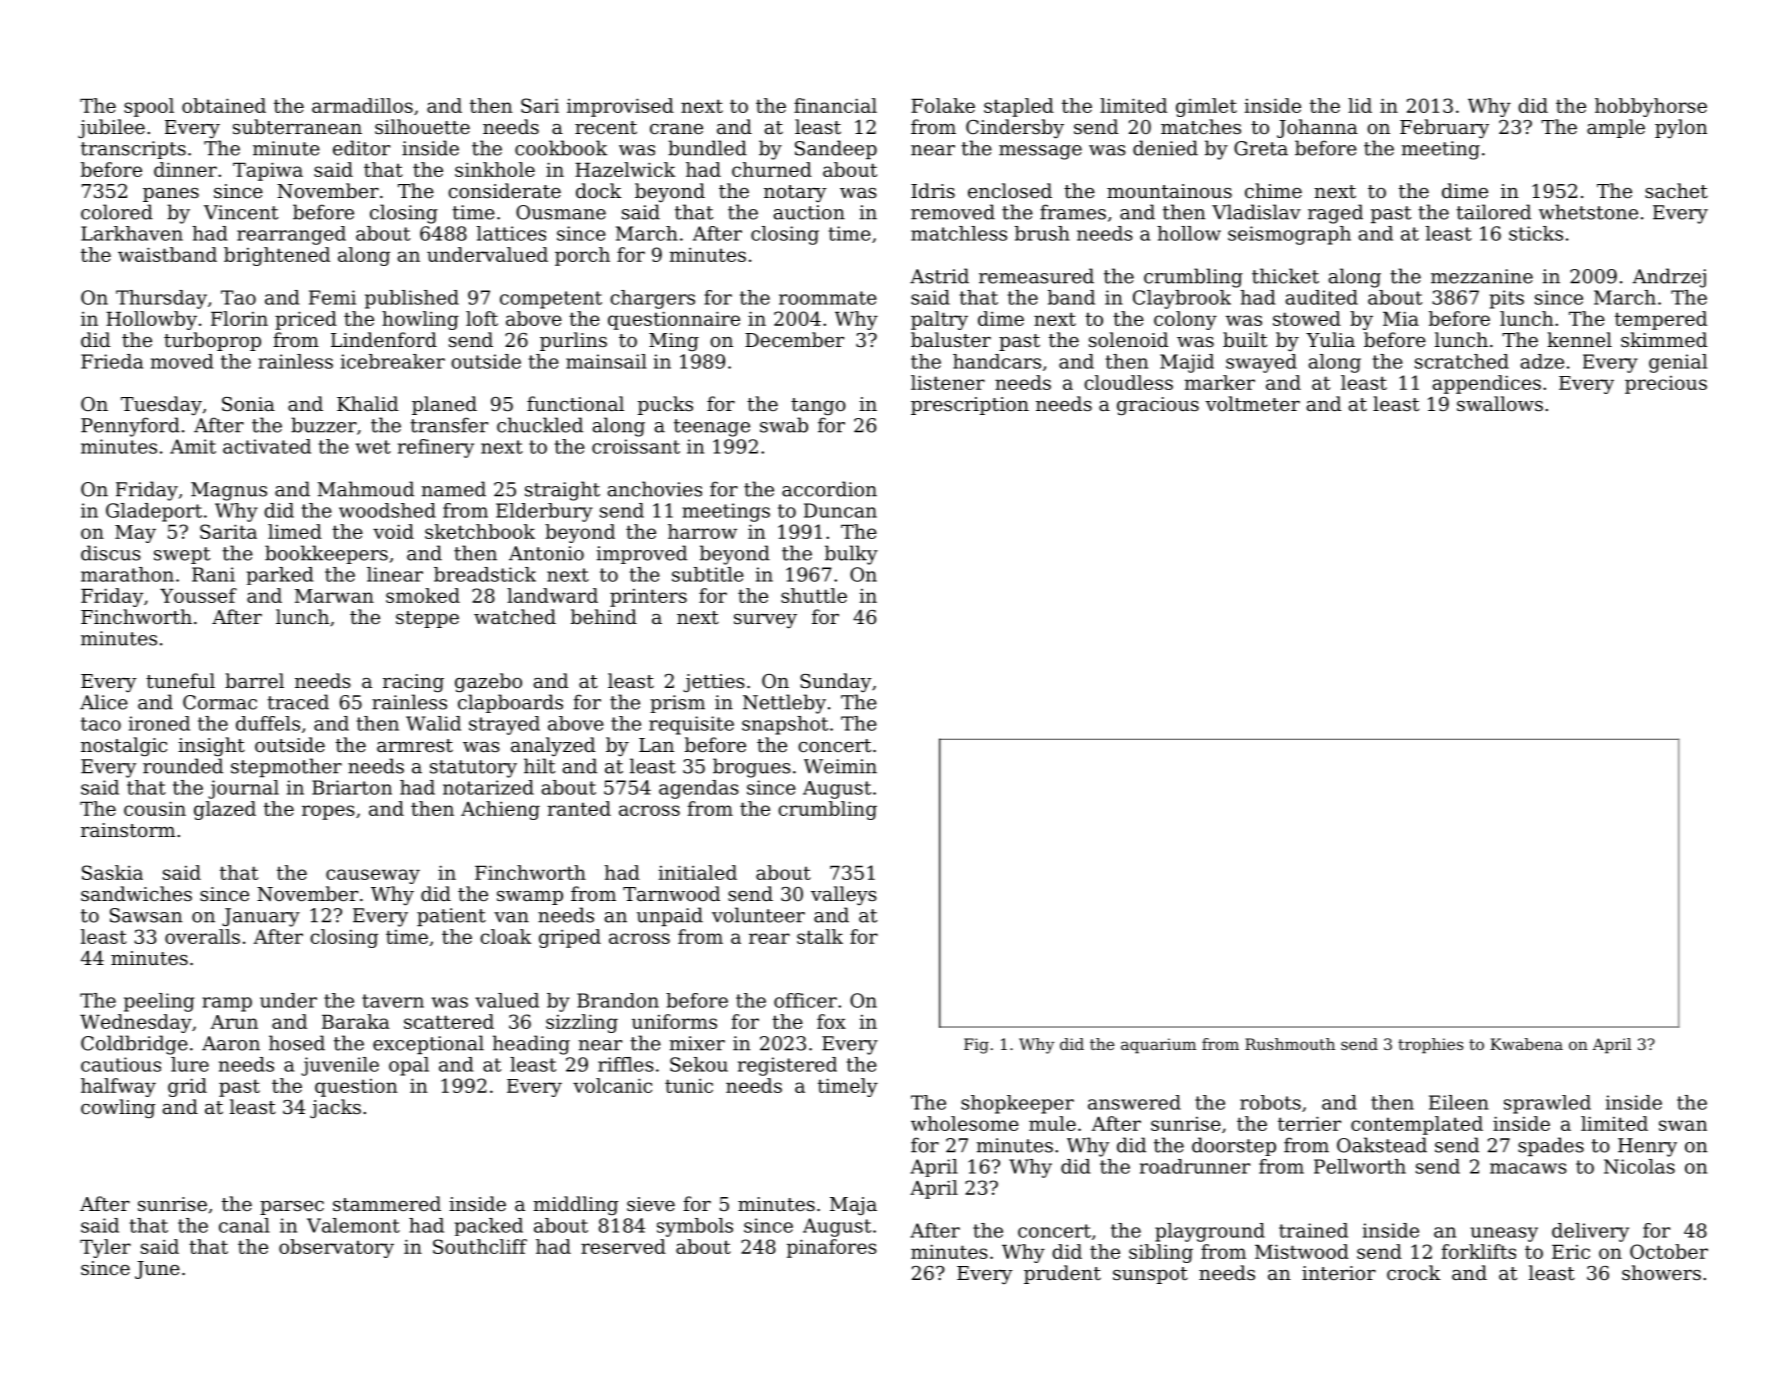 Image resolution: width=1788 pixels, height=1382 pixels. What do you see at coordinates (1526, 1044) in the screenshot?
I see `Kwabena` at bounding box center [1526, 1044].
